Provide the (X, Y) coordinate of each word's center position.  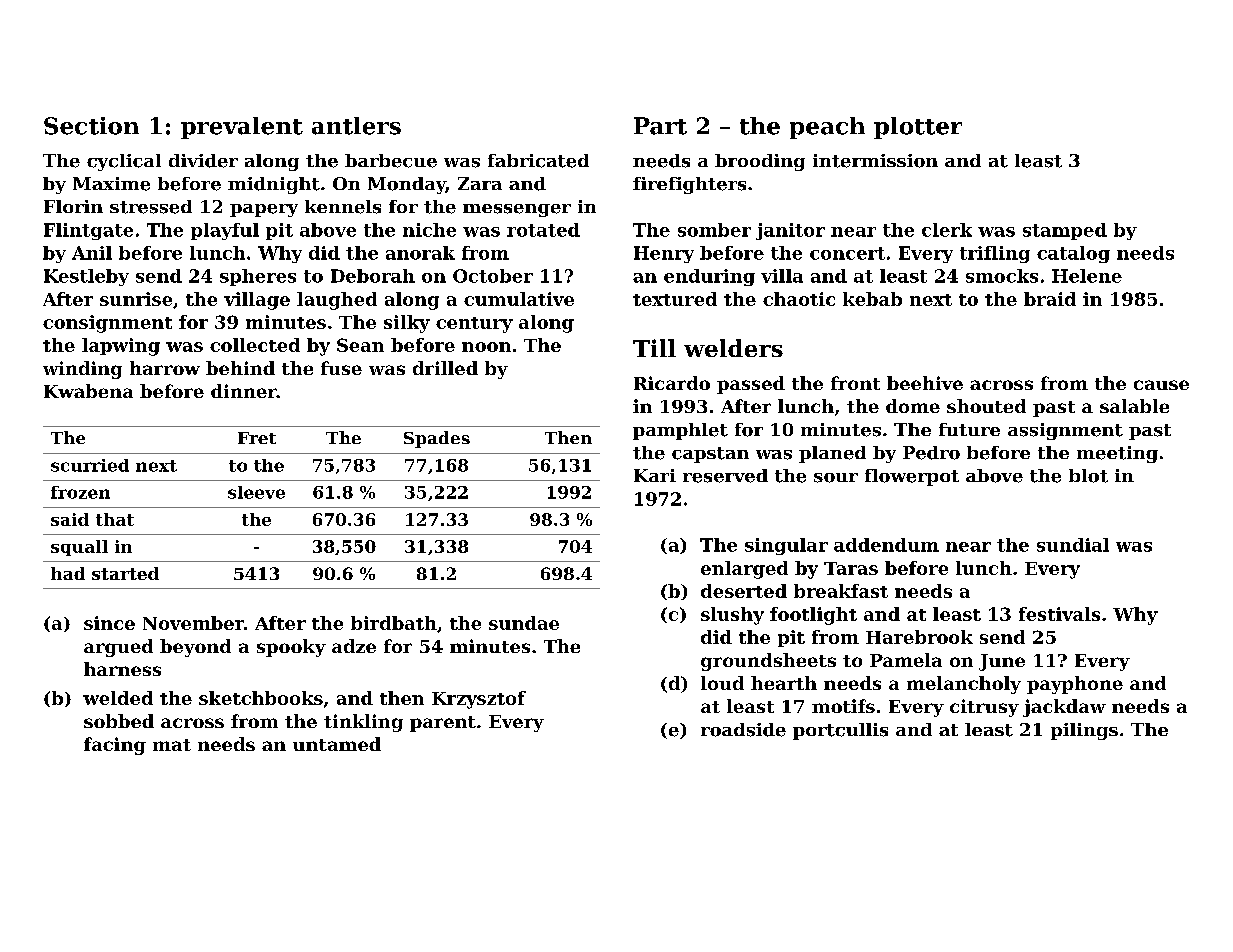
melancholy (964, 685)
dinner (244, 391)
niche (429, 230)
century (474, 325)
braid (1050, 299)
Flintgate (88, 231)
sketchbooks (261, 698)
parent (443, 724)
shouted (986, 406)
